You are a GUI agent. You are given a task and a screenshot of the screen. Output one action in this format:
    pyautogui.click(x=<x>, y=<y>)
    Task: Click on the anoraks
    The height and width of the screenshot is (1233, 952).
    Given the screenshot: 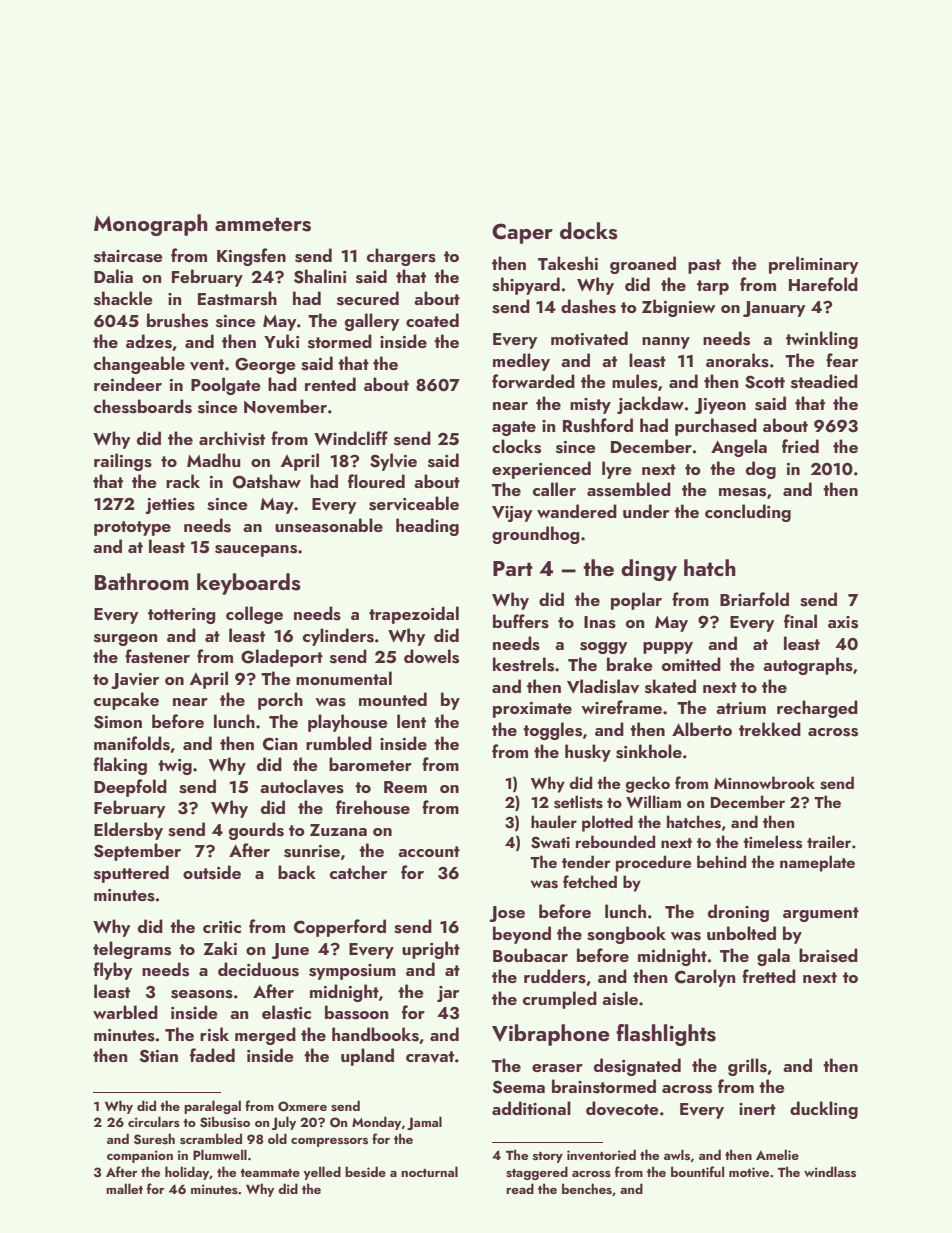 What is the action you would take?
    pyautogui.click(x=737, y=360)
